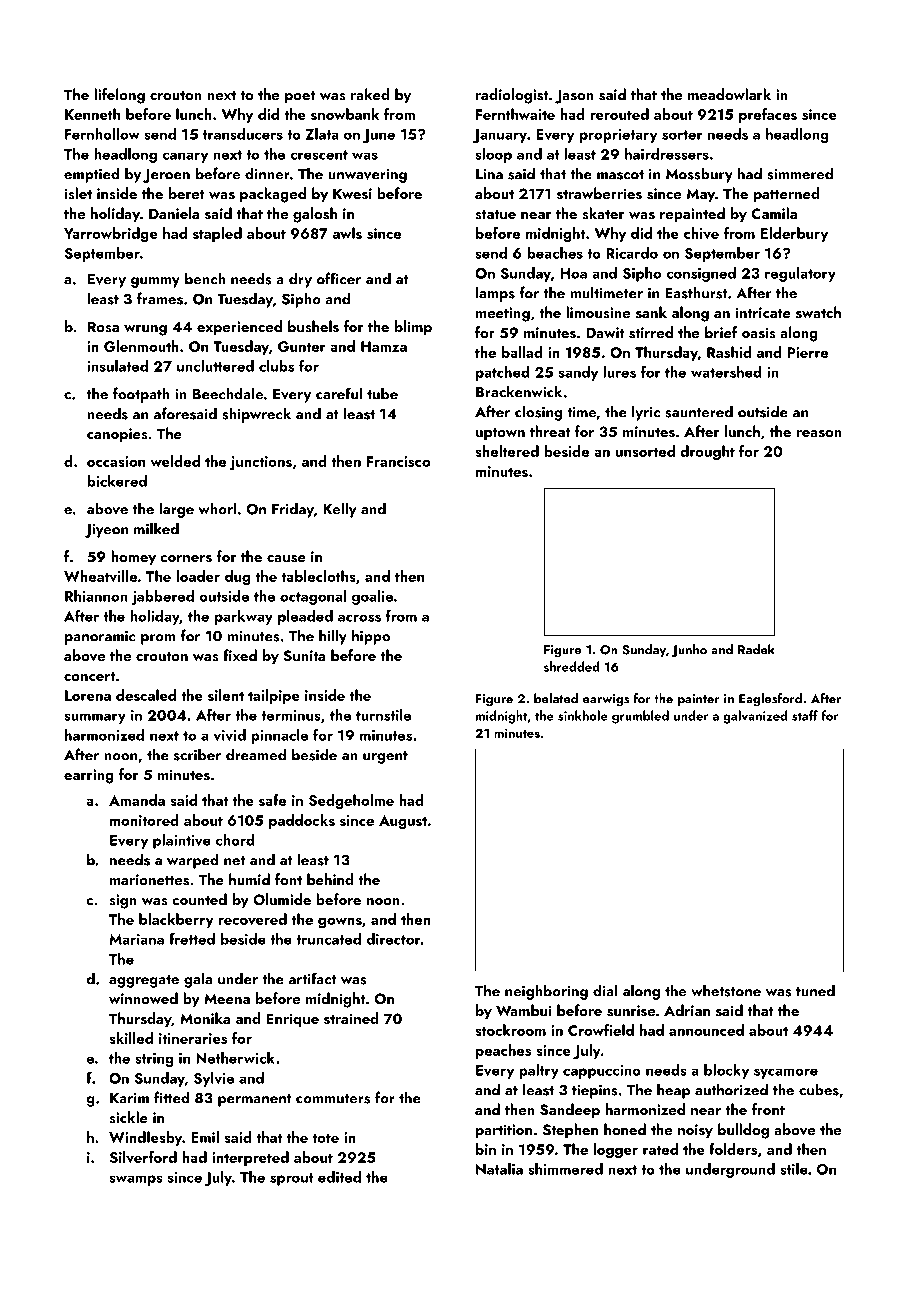 The image size is (908, 1316). I want to click on grumbled, so click(640, 717).
